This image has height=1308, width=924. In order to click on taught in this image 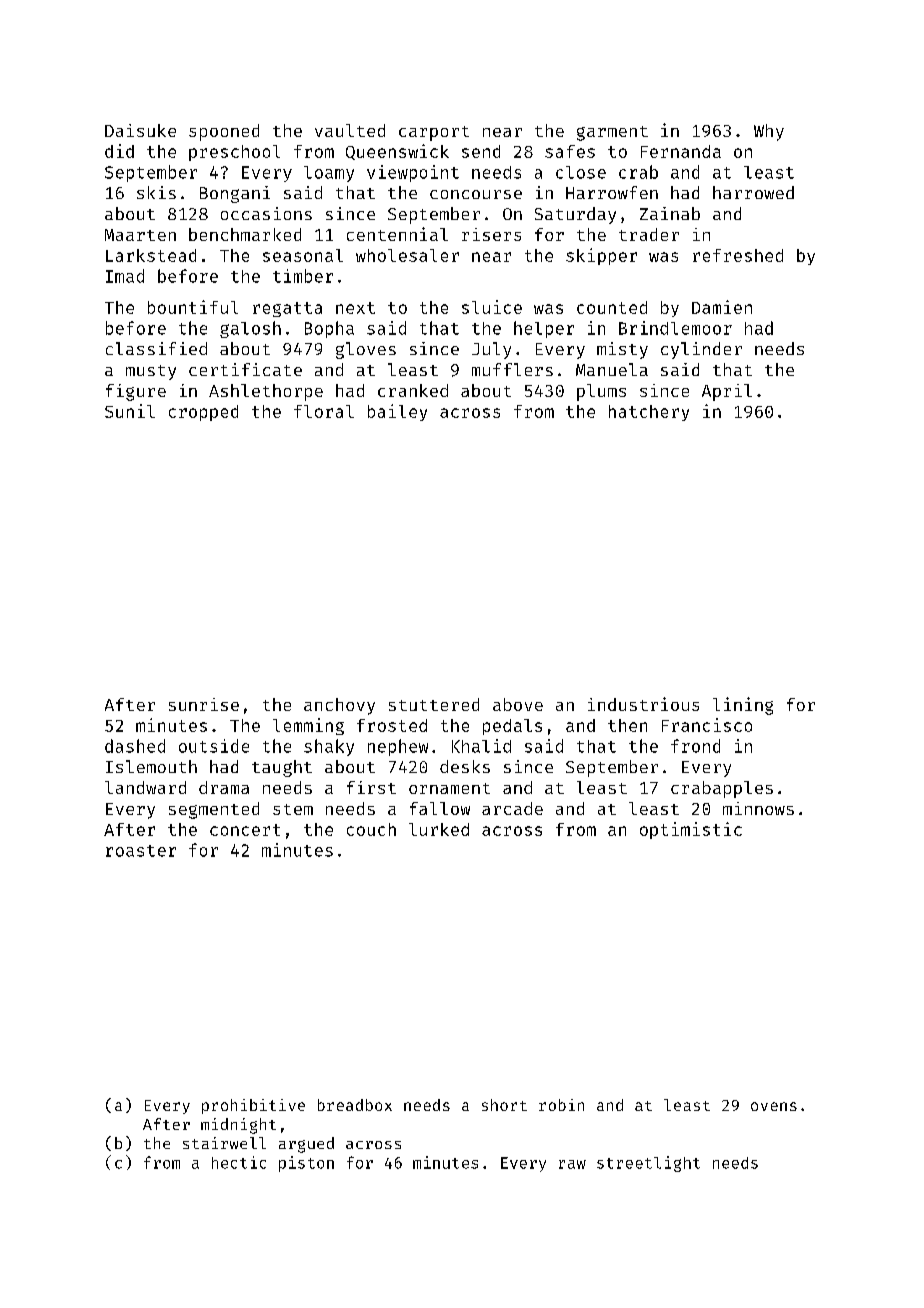, I will do `click(282, 768)`.
